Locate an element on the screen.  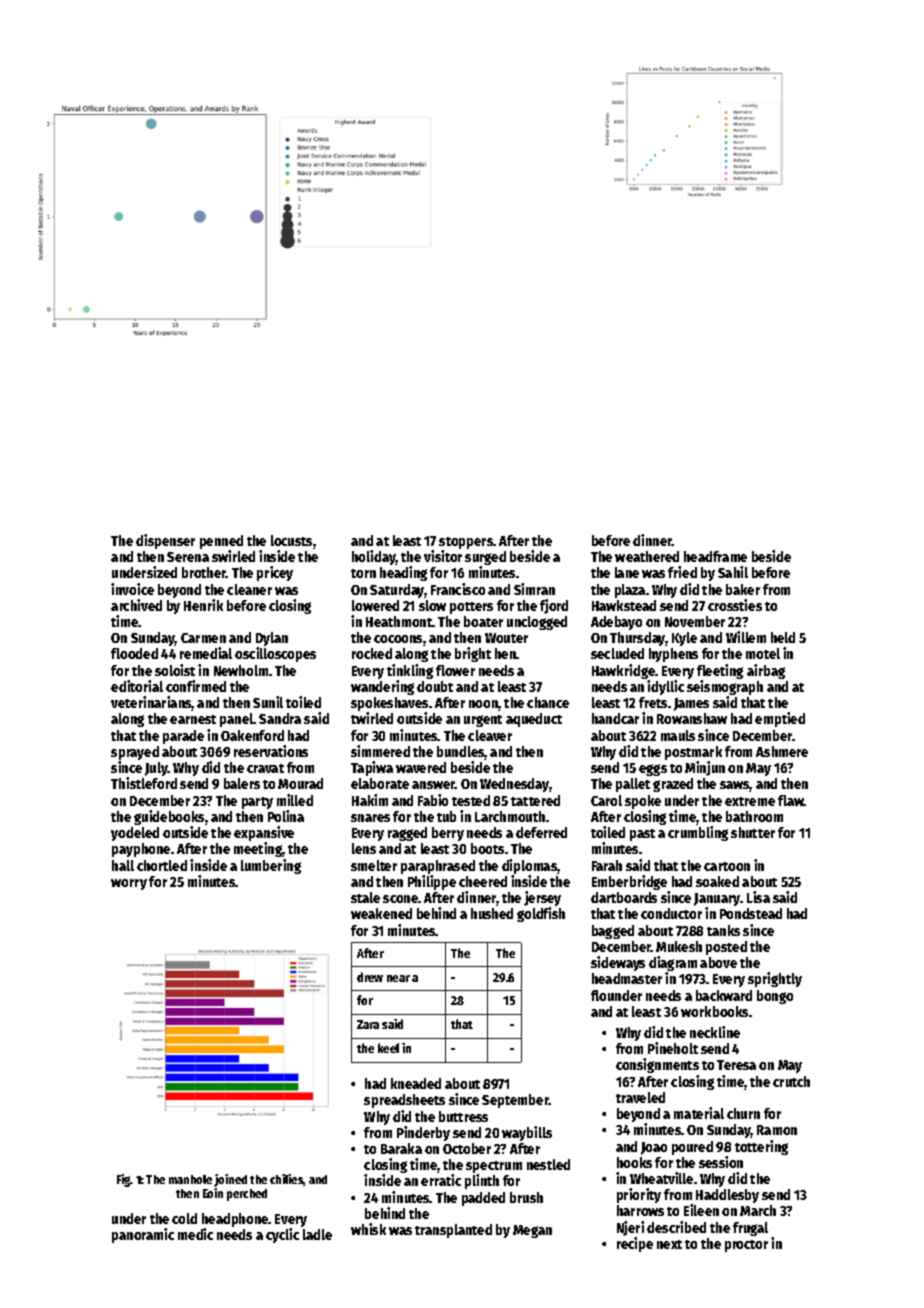
stoppers is located at coordinates (466, 543).
